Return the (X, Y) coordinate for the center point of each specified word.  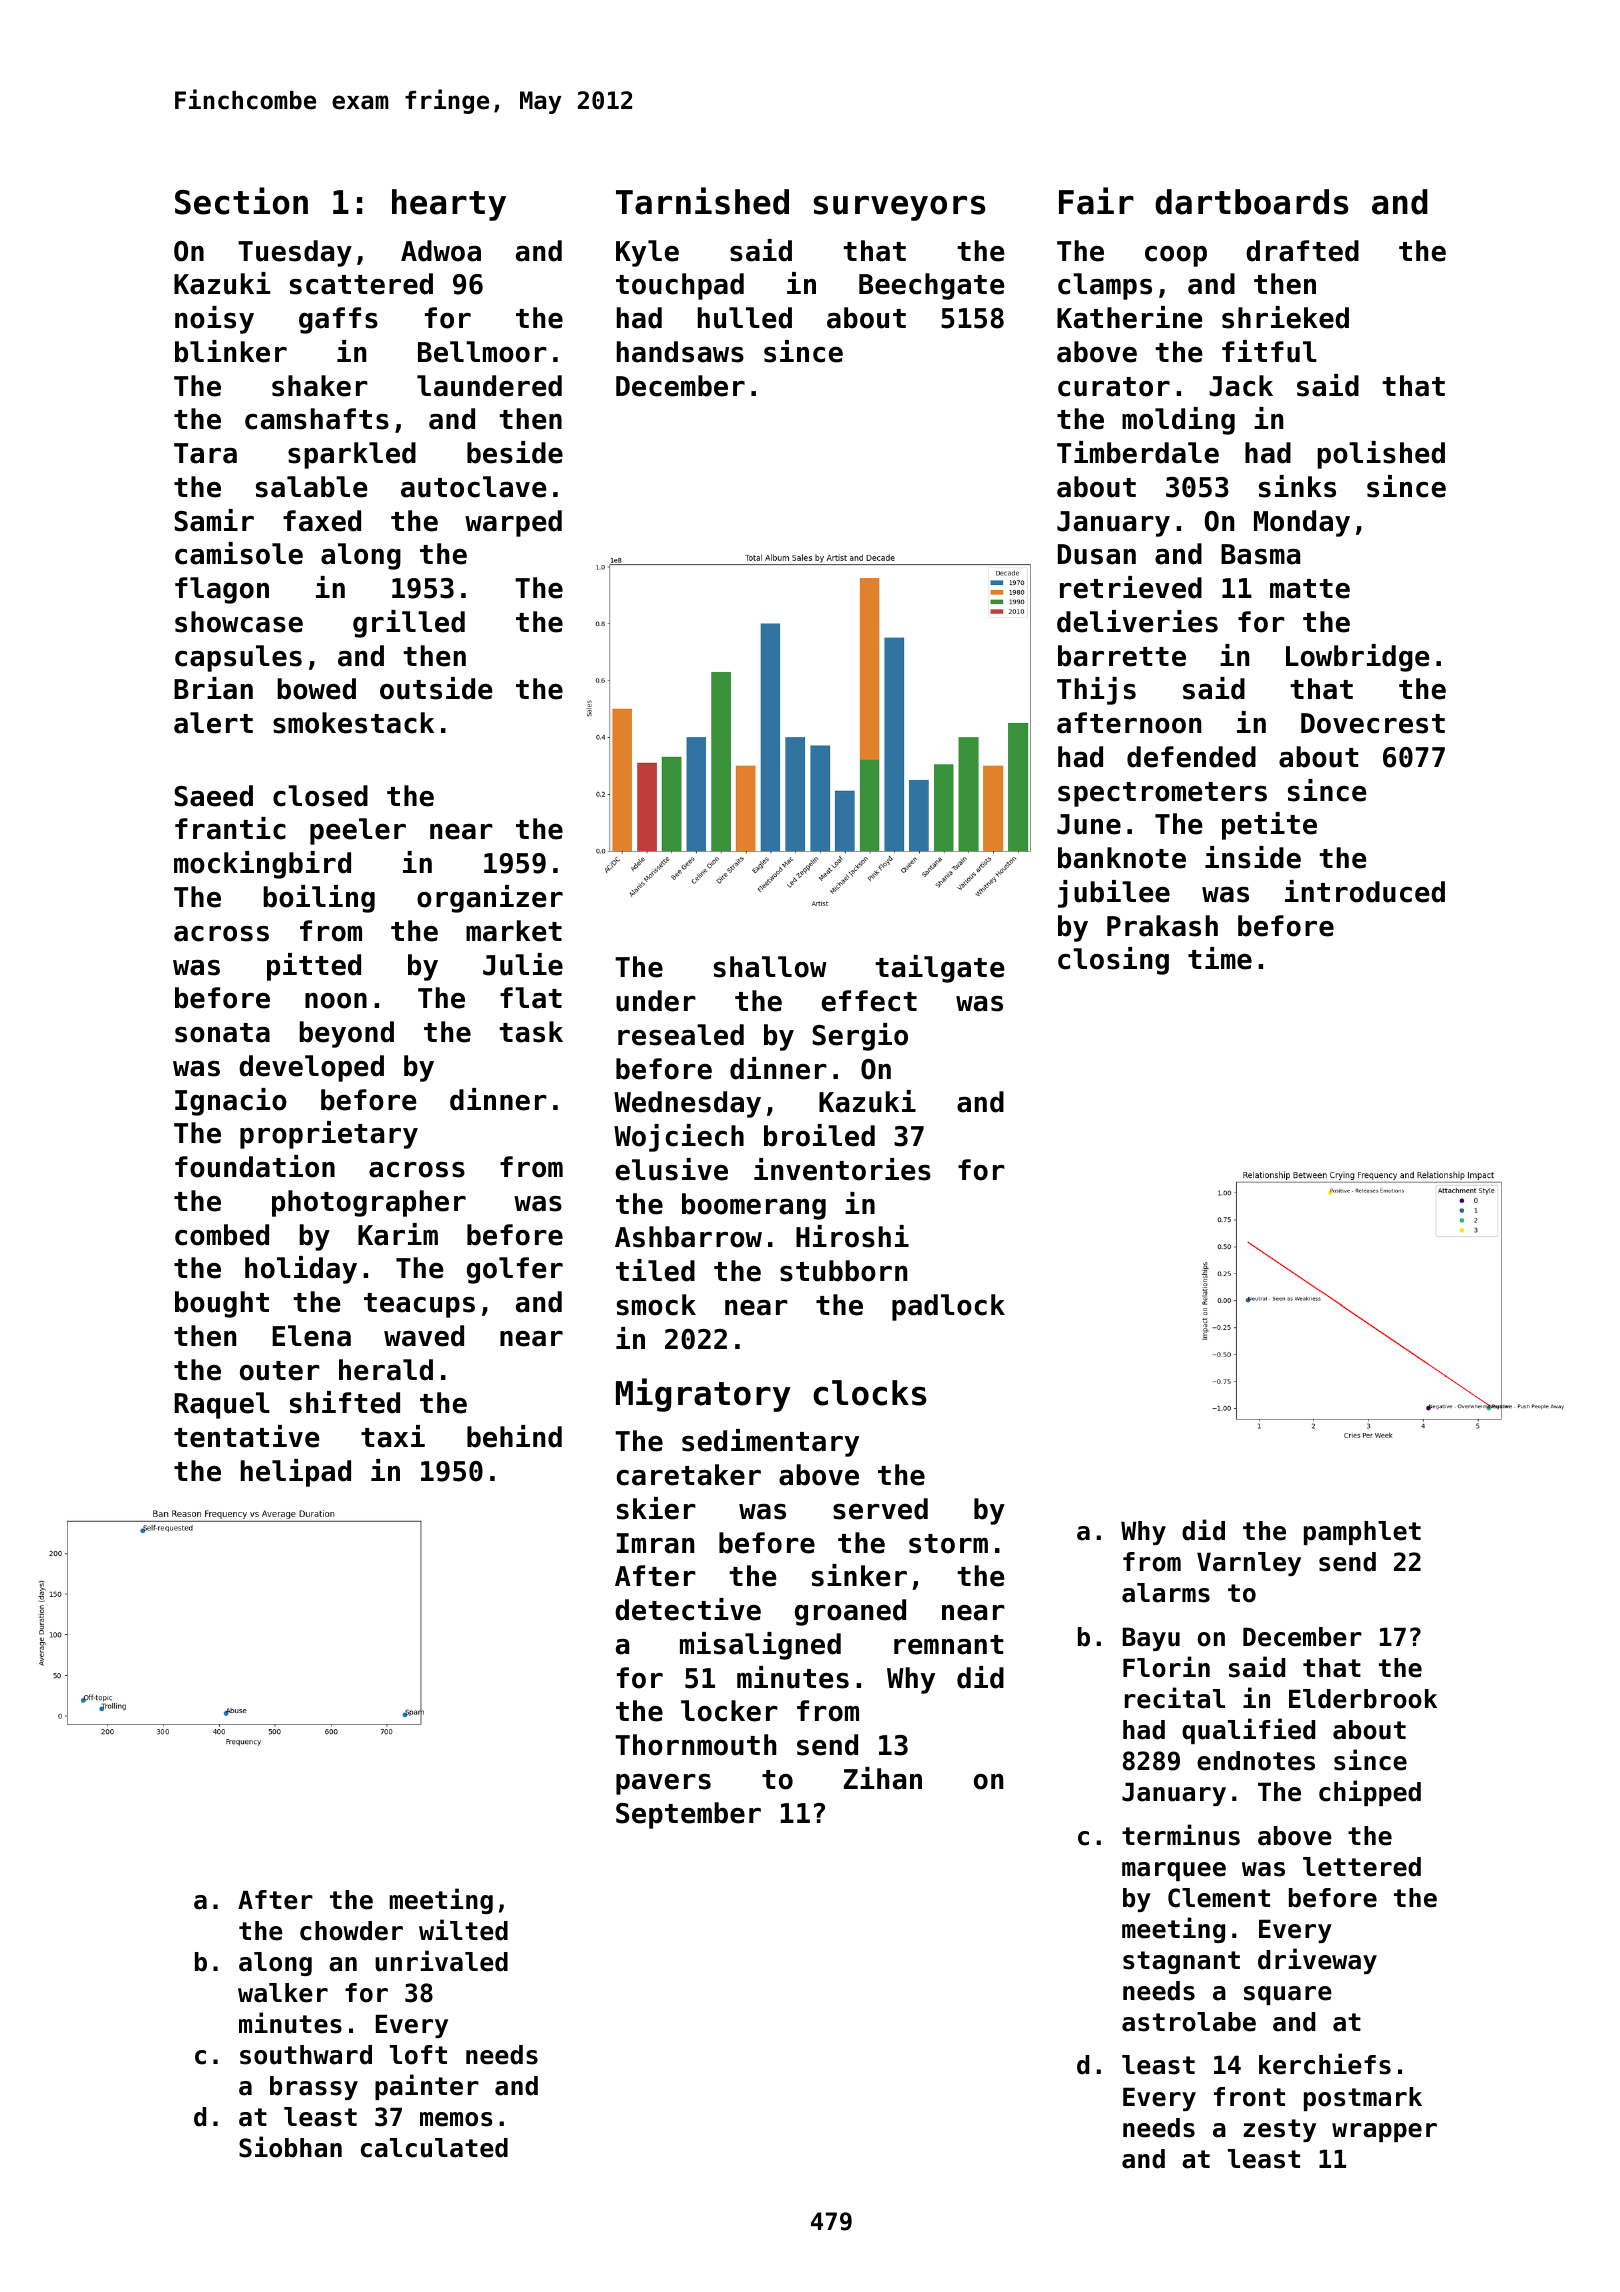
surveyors (899, 208)
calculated (434, 2148)
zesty (1279, 2130)
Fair (1096, 201)
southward (306, 2055)
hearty (449, 205)
